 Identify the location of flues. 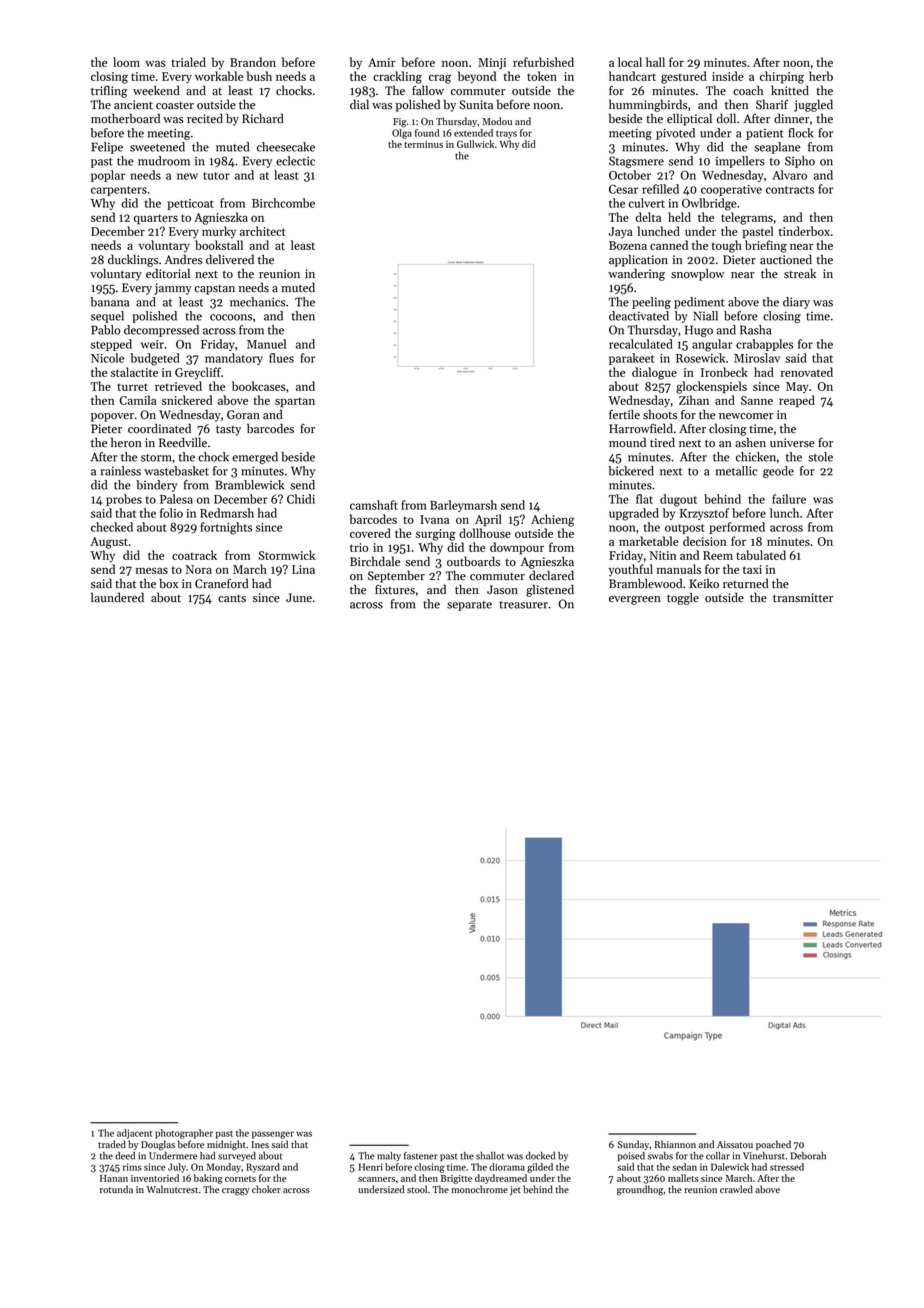
(281, 358).
